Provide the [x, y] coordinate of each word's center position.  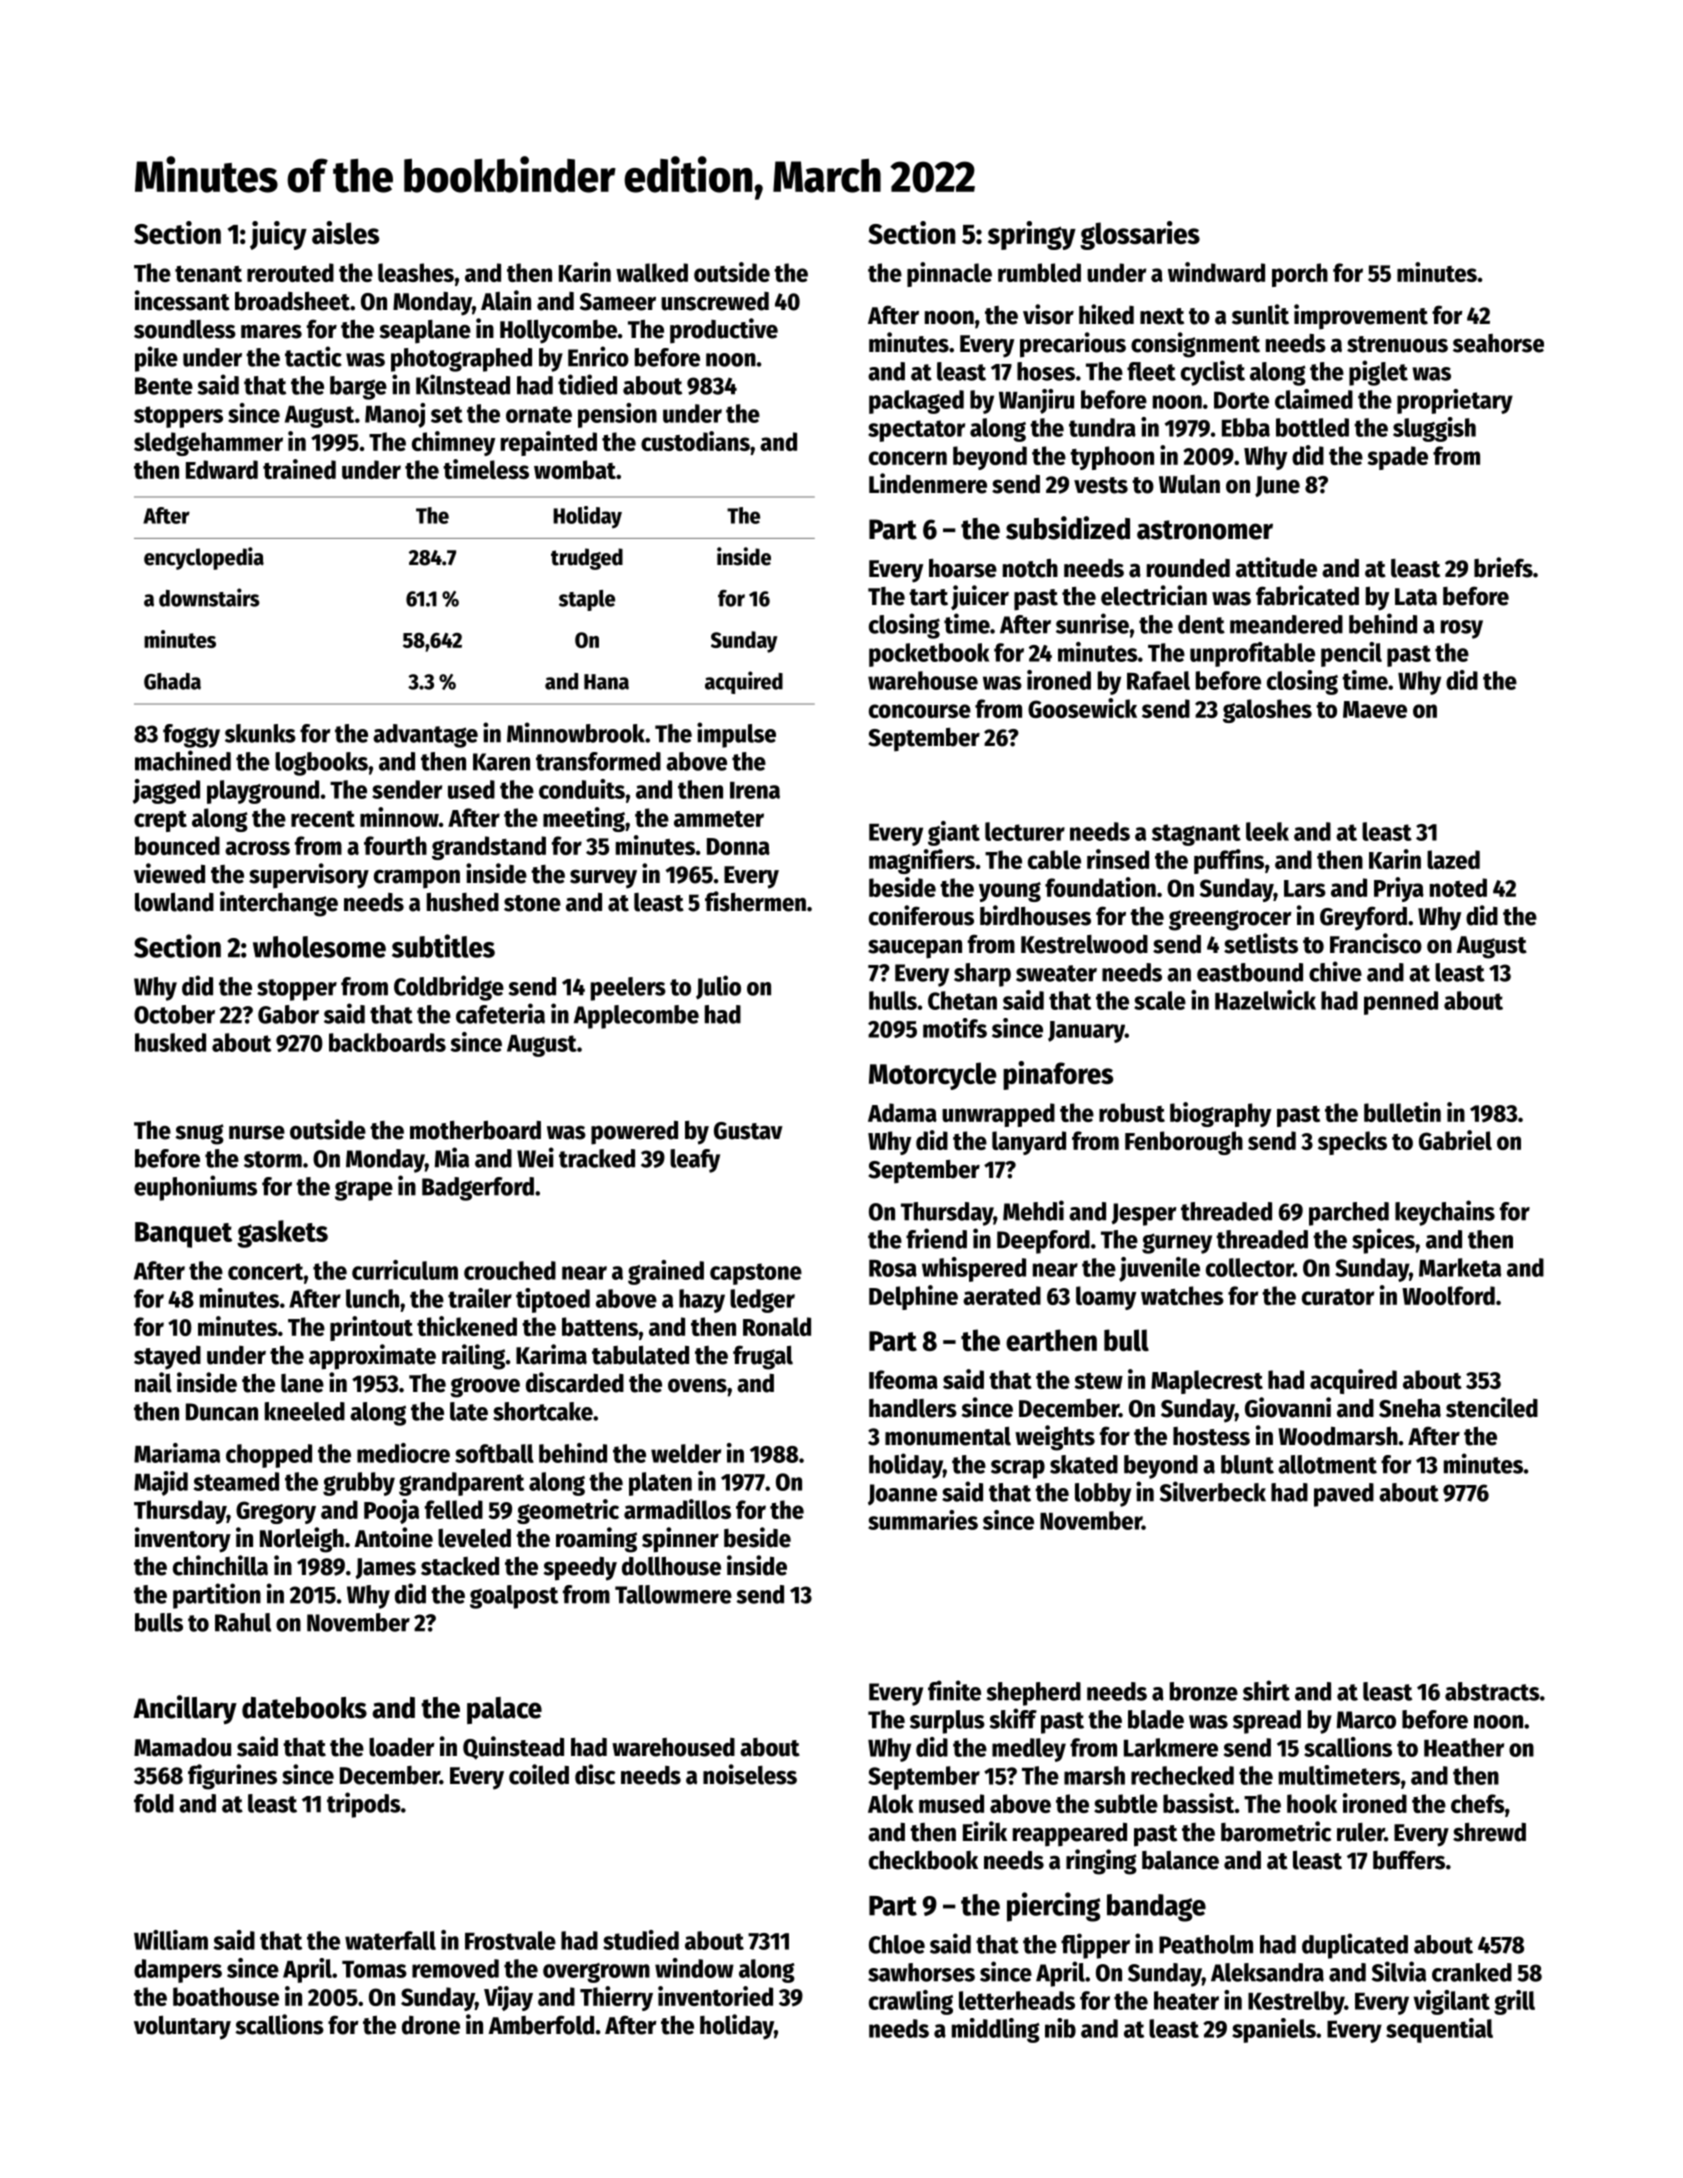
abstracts [1492, 1691]
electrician [1154, 595]
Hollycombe [558, 332]
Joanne [902, 1495]
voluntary [182, 2028]
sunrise [1092, 623]
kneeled [305, 1411]
